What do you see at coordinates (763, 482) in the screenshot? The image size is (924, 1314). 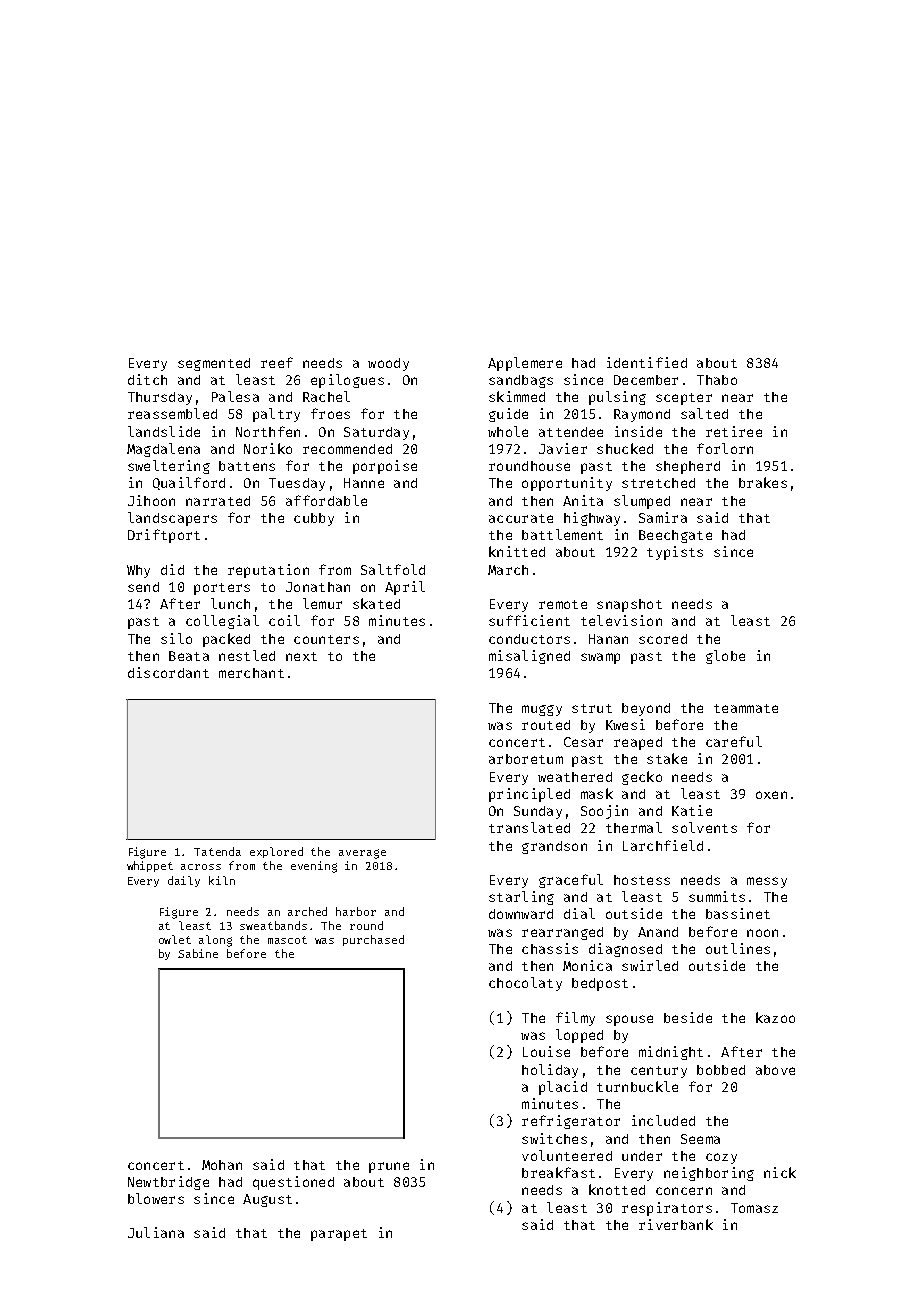 I see `brakes` at bounding box center [763, 482].
